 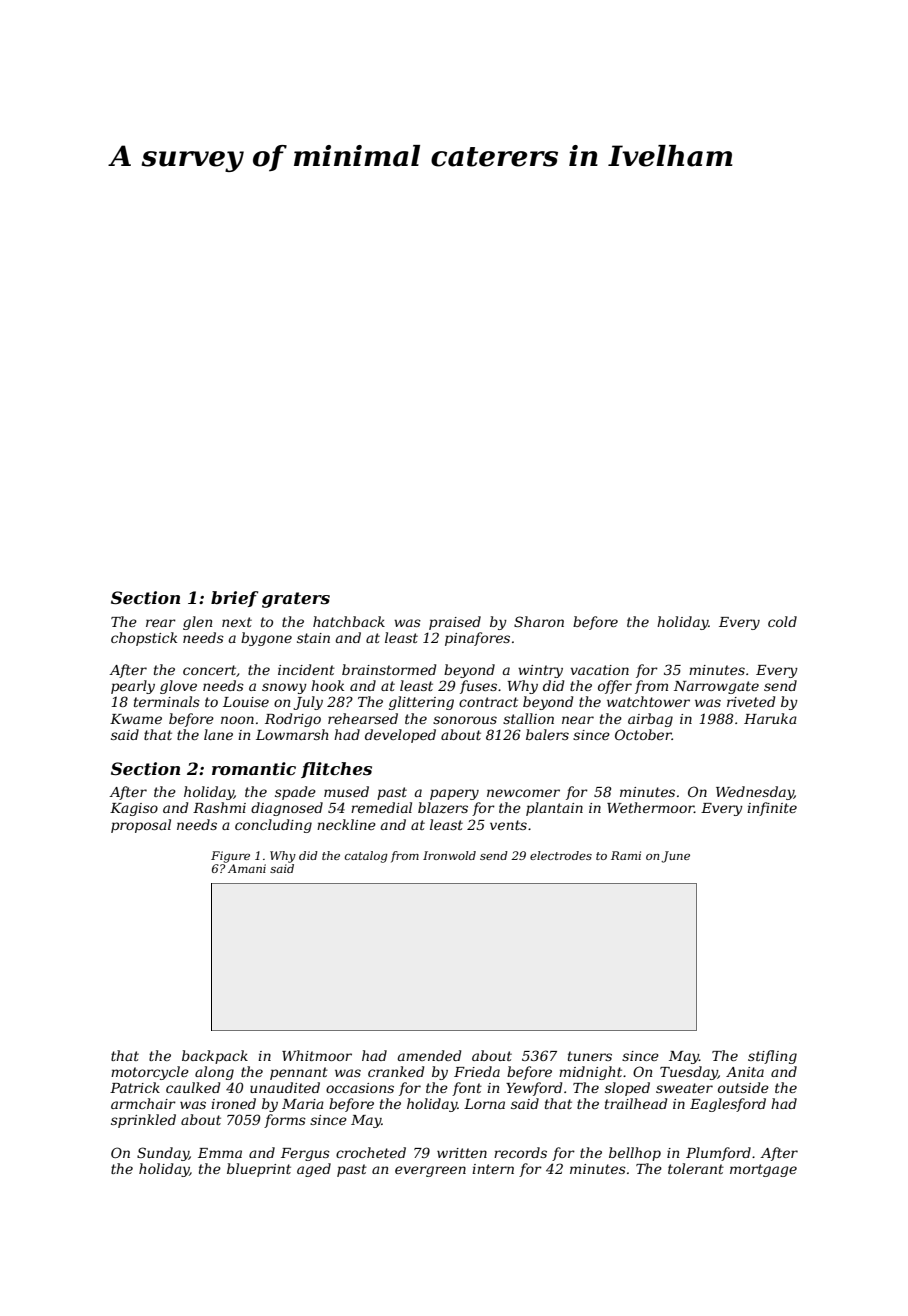 I want to click on romantic, so click(x=254, y=768).
